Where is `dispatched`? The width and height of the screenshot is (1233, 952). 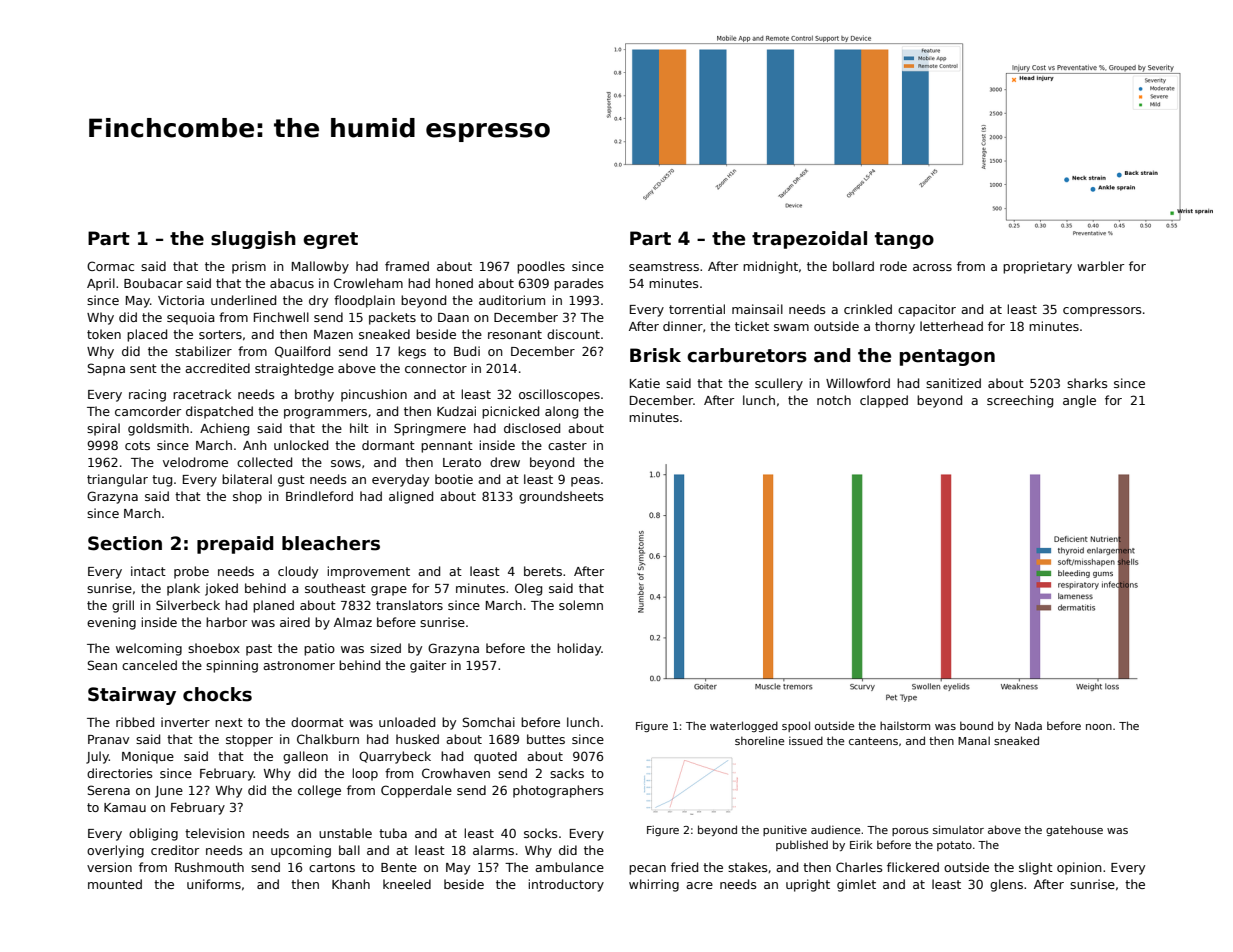 dispatched is located at coordinates (219, 412).
